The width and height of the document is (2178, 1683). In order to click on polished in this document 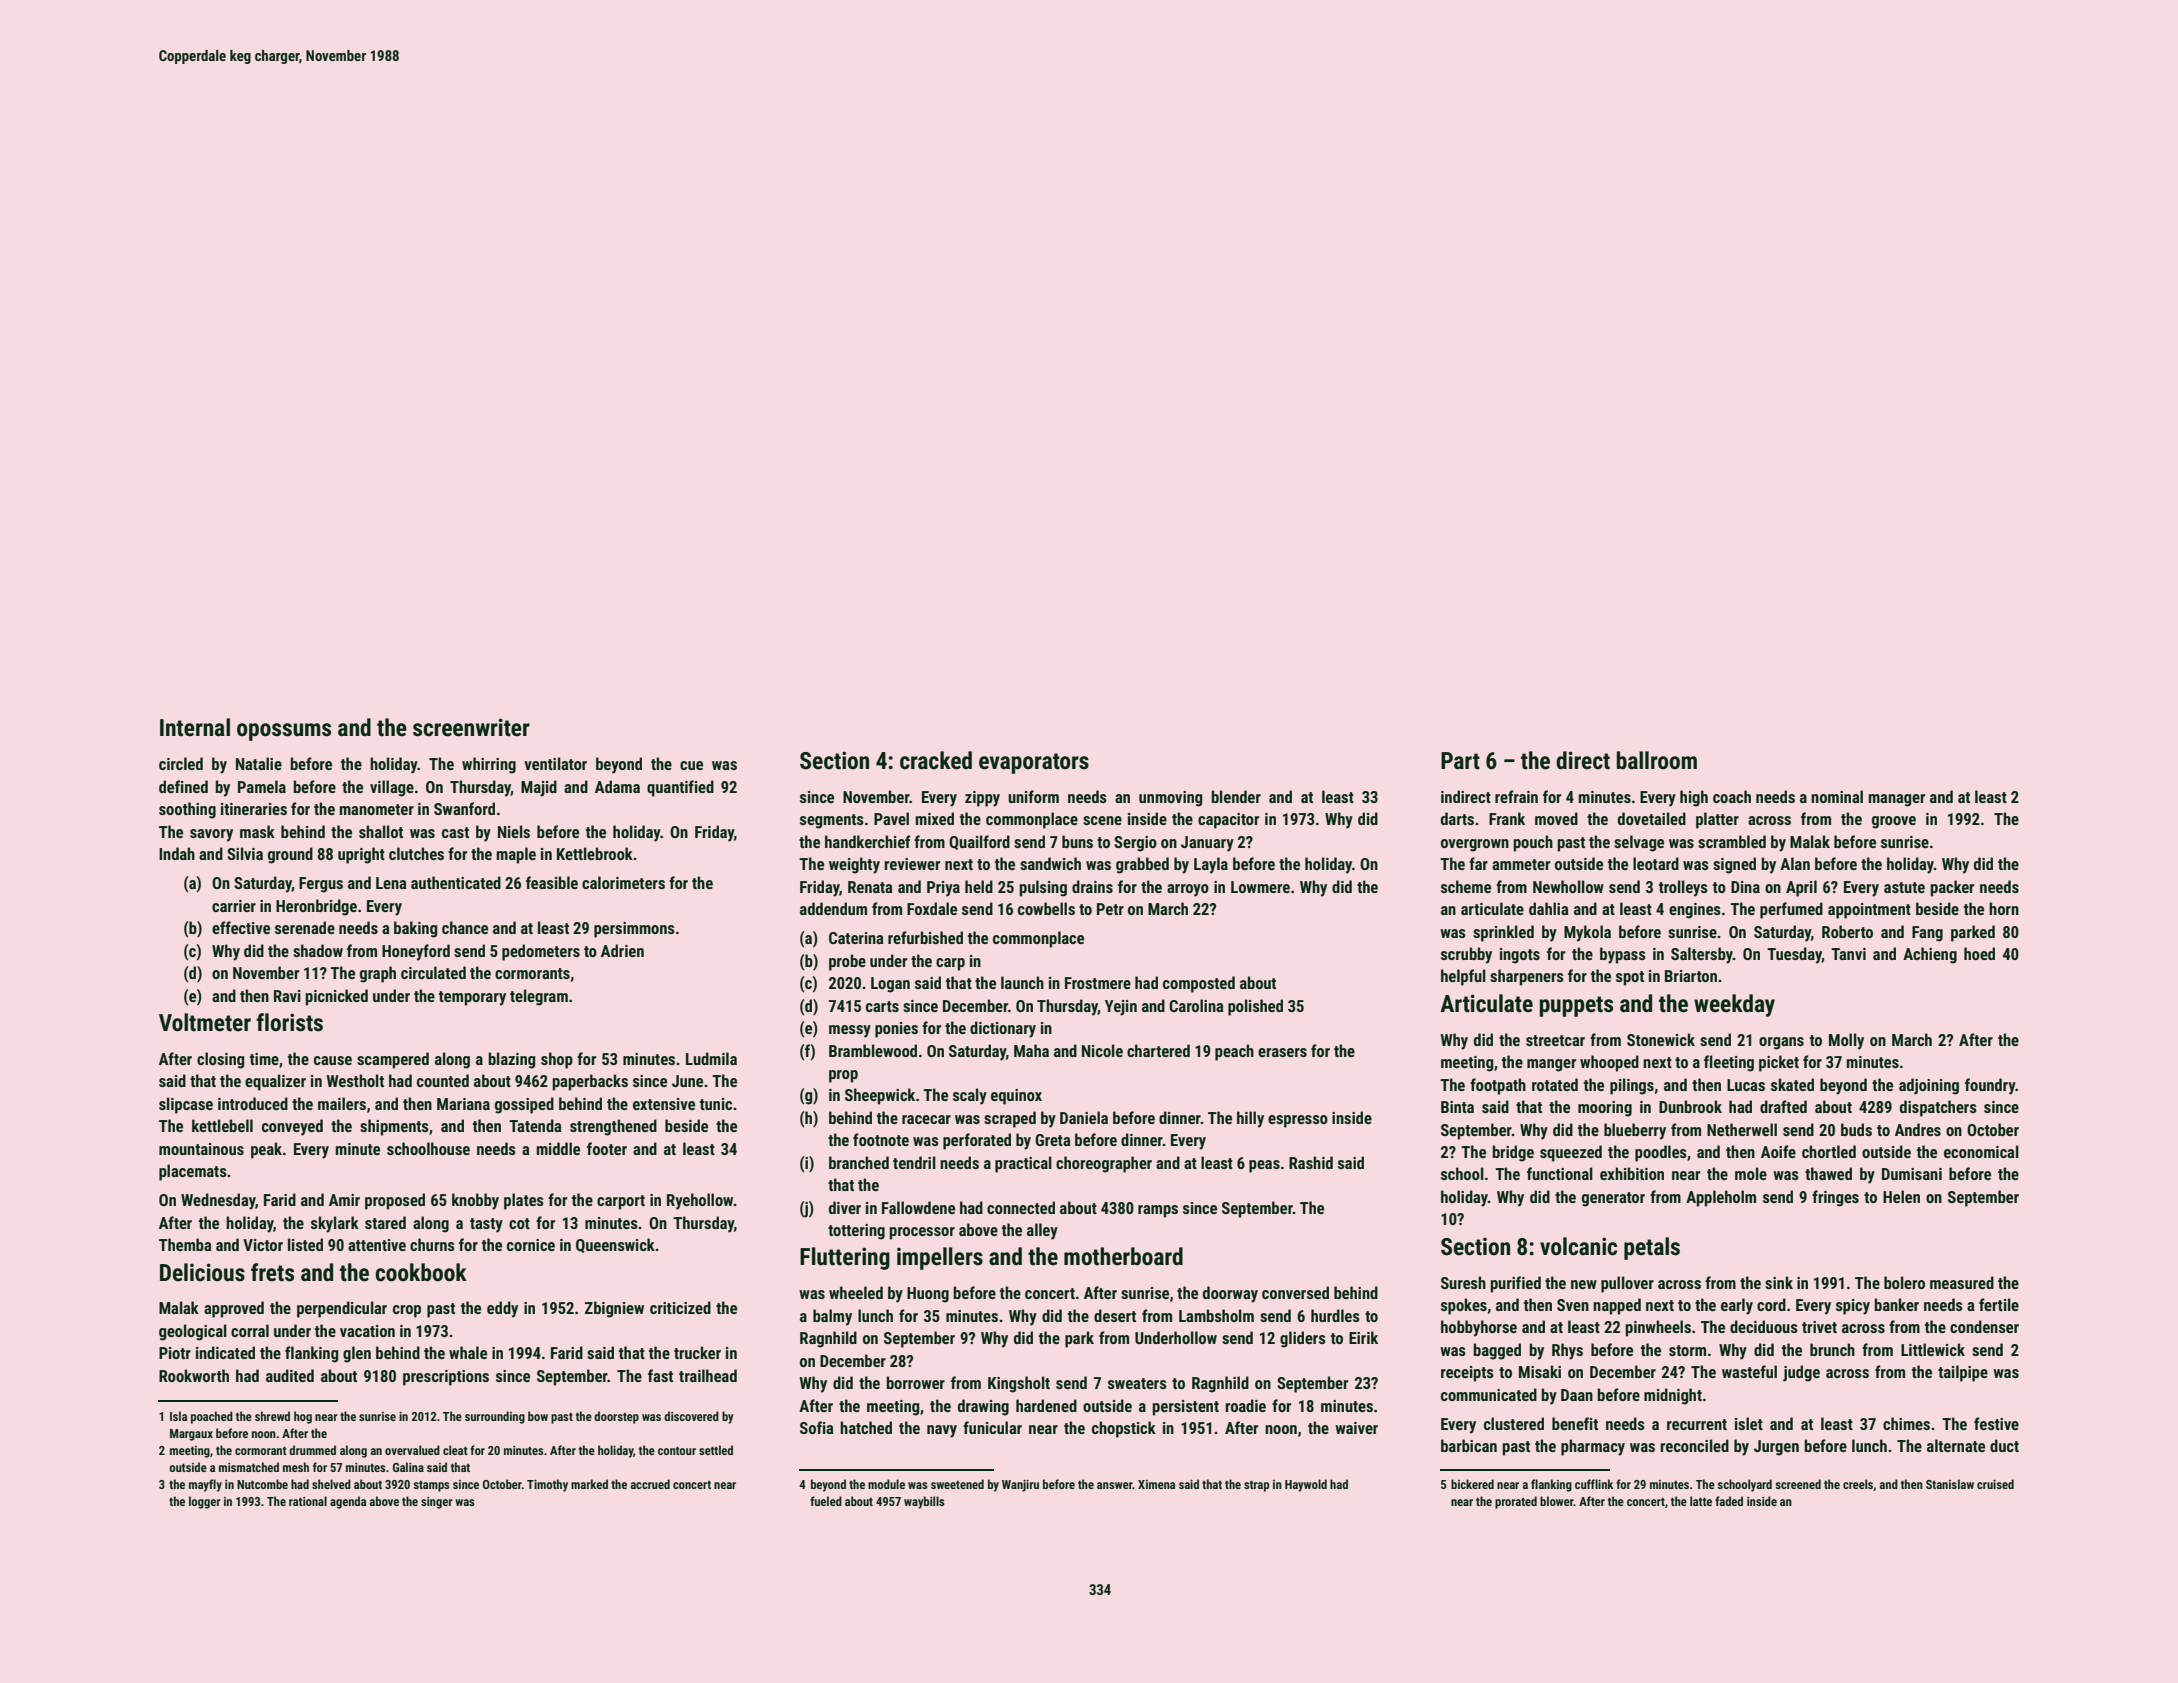, I will do `click(1255, 1007)`.
